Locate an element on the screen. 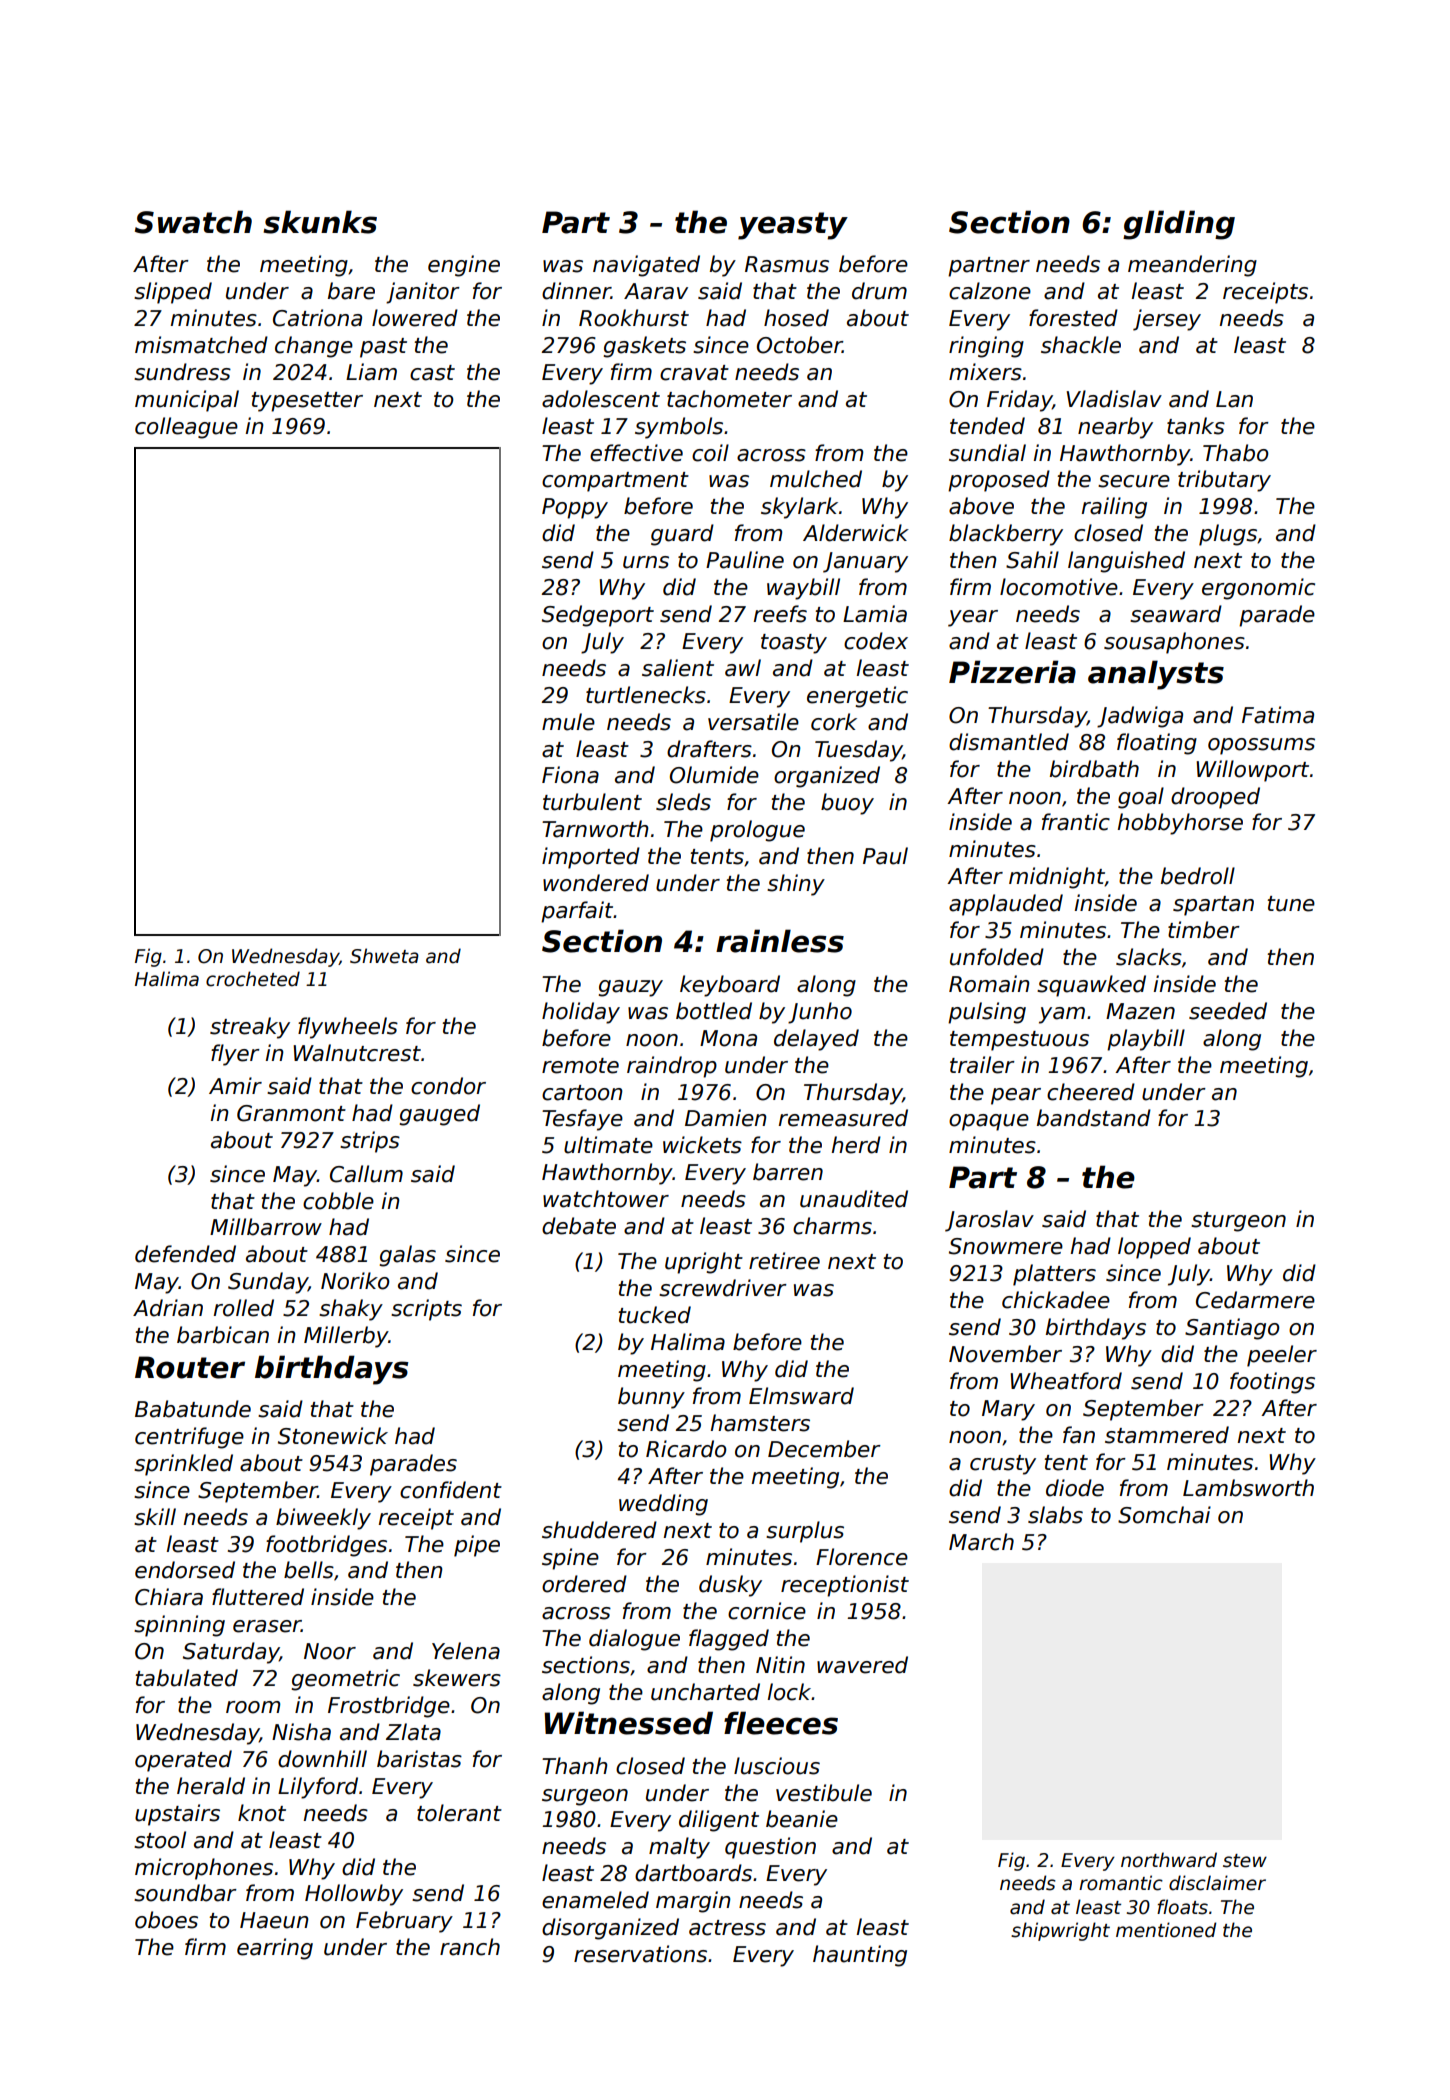 Image resolution: width=1450 pixels, height=2100 pixels. screwdriver is located at coordinates (723, 1288).
